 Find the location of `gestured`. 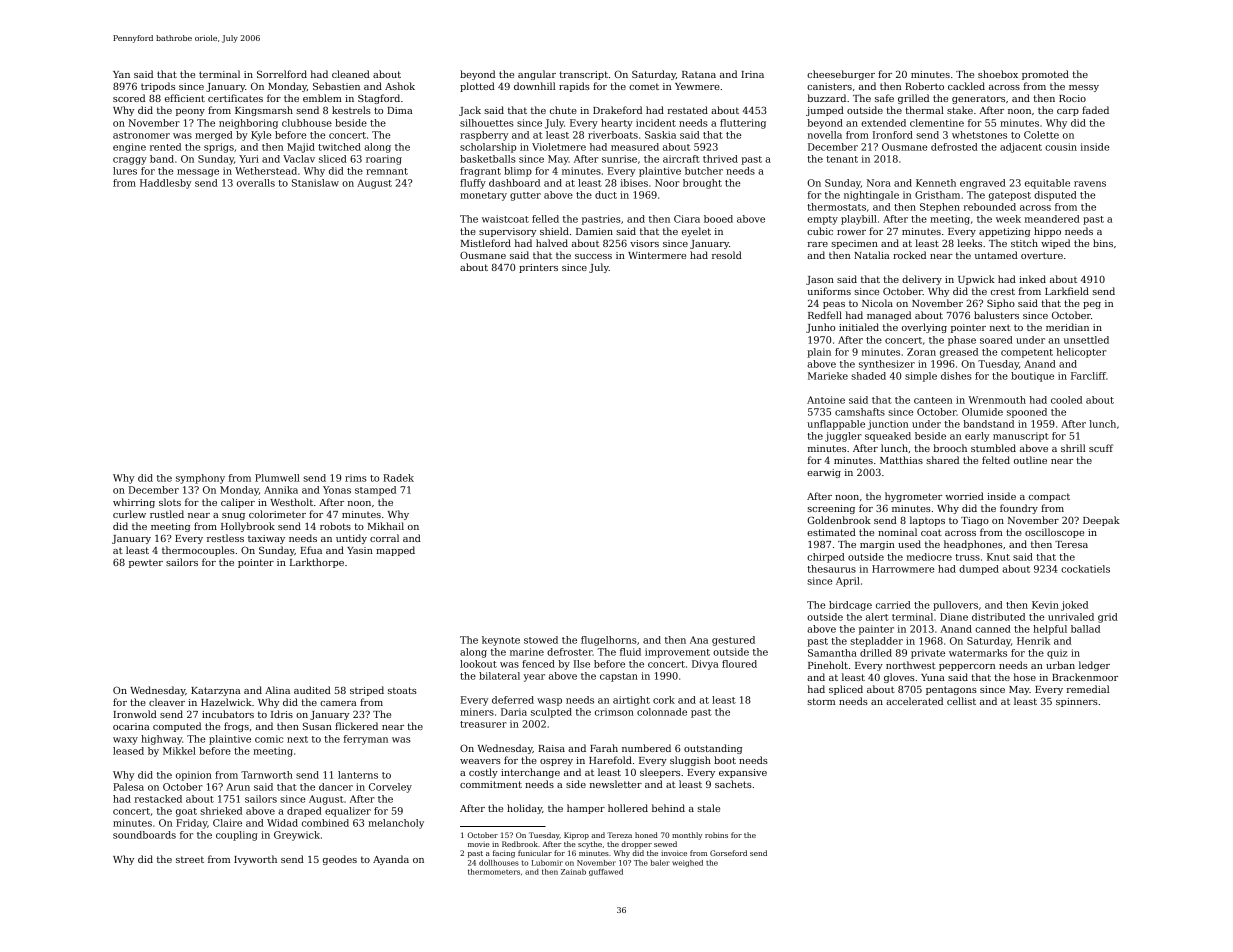

gestured is located at coordinates (733, 641).
